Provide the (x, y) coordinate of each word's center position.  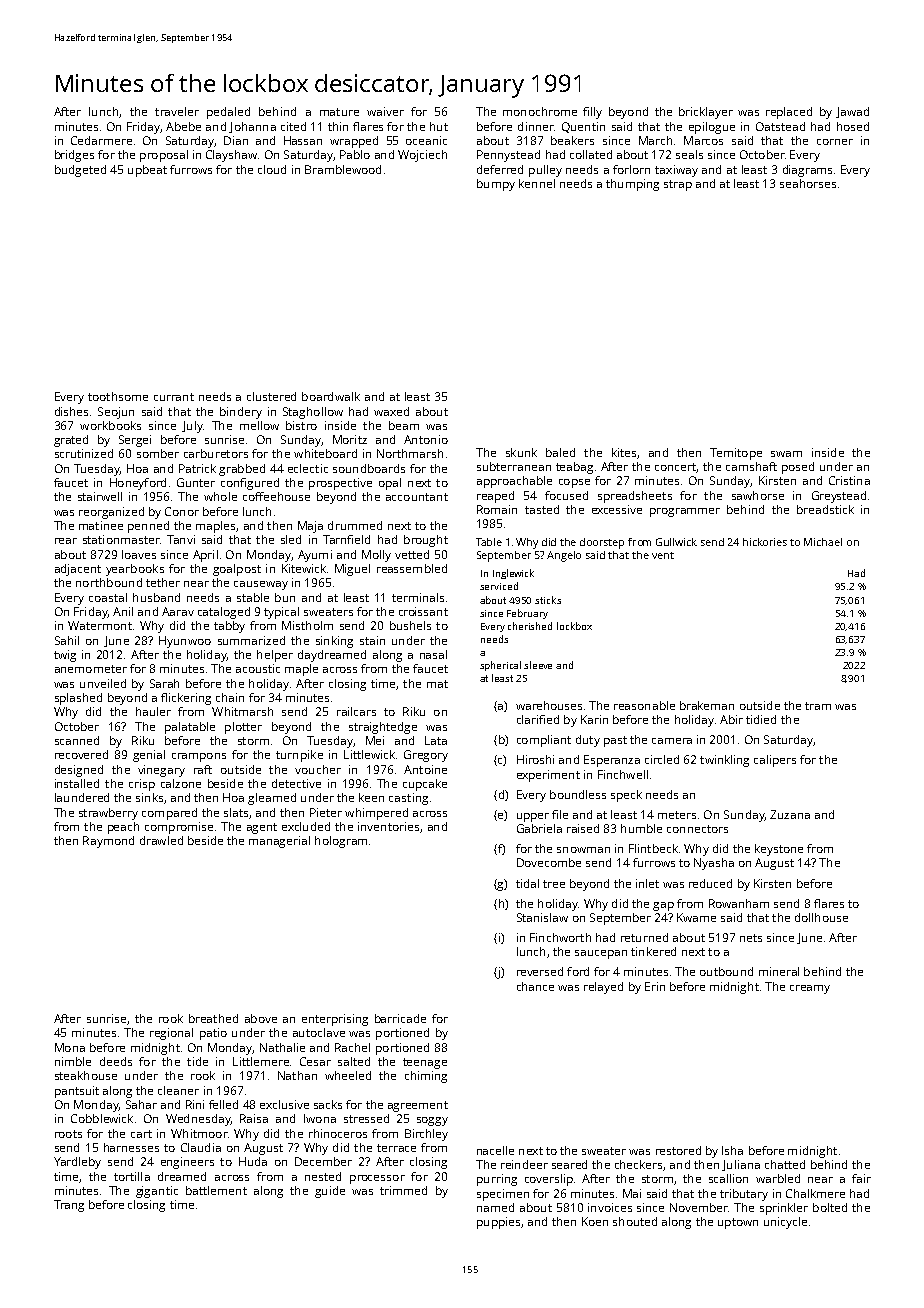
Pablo (355, 154)
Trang (69, 1206)
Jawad (852, 112)
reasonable (644, 705)
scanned (77, 740)
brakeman (707, 705)
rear (66, 541)
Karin (594, 719)
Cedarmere (101, 140)
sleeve (538, 665)
